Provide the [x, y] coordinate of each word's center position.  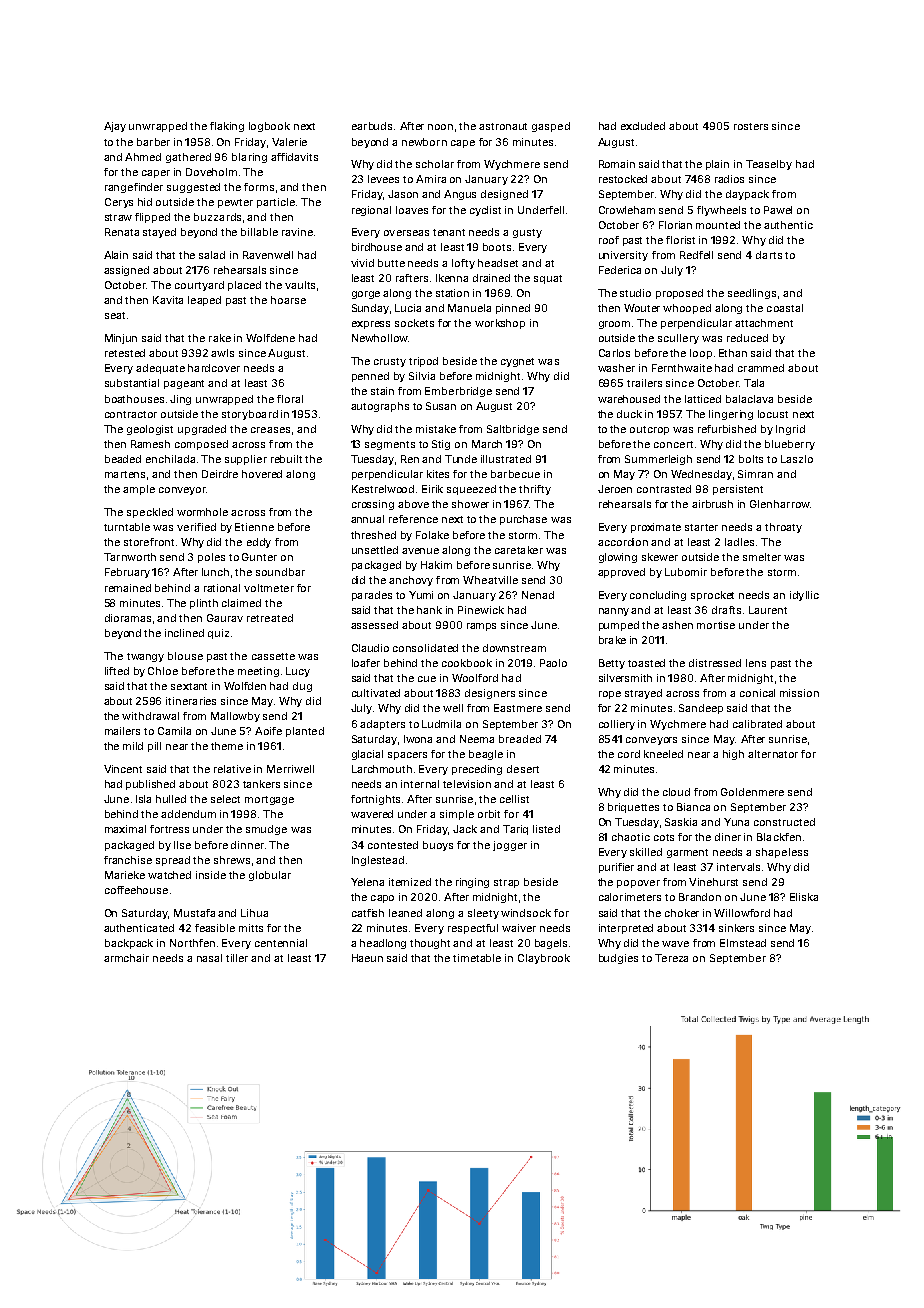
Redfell [696, 255]
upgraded [202, 430]
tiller [237, 958]
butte [391, 263]
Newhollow [380, 338]
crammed [761, 368]
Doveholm [211, 172]
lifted [117, 671]
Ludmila [441, 724]
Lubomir [686, 572]
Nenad [538, 595]
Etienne [254, 527]
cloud [676, 792]
